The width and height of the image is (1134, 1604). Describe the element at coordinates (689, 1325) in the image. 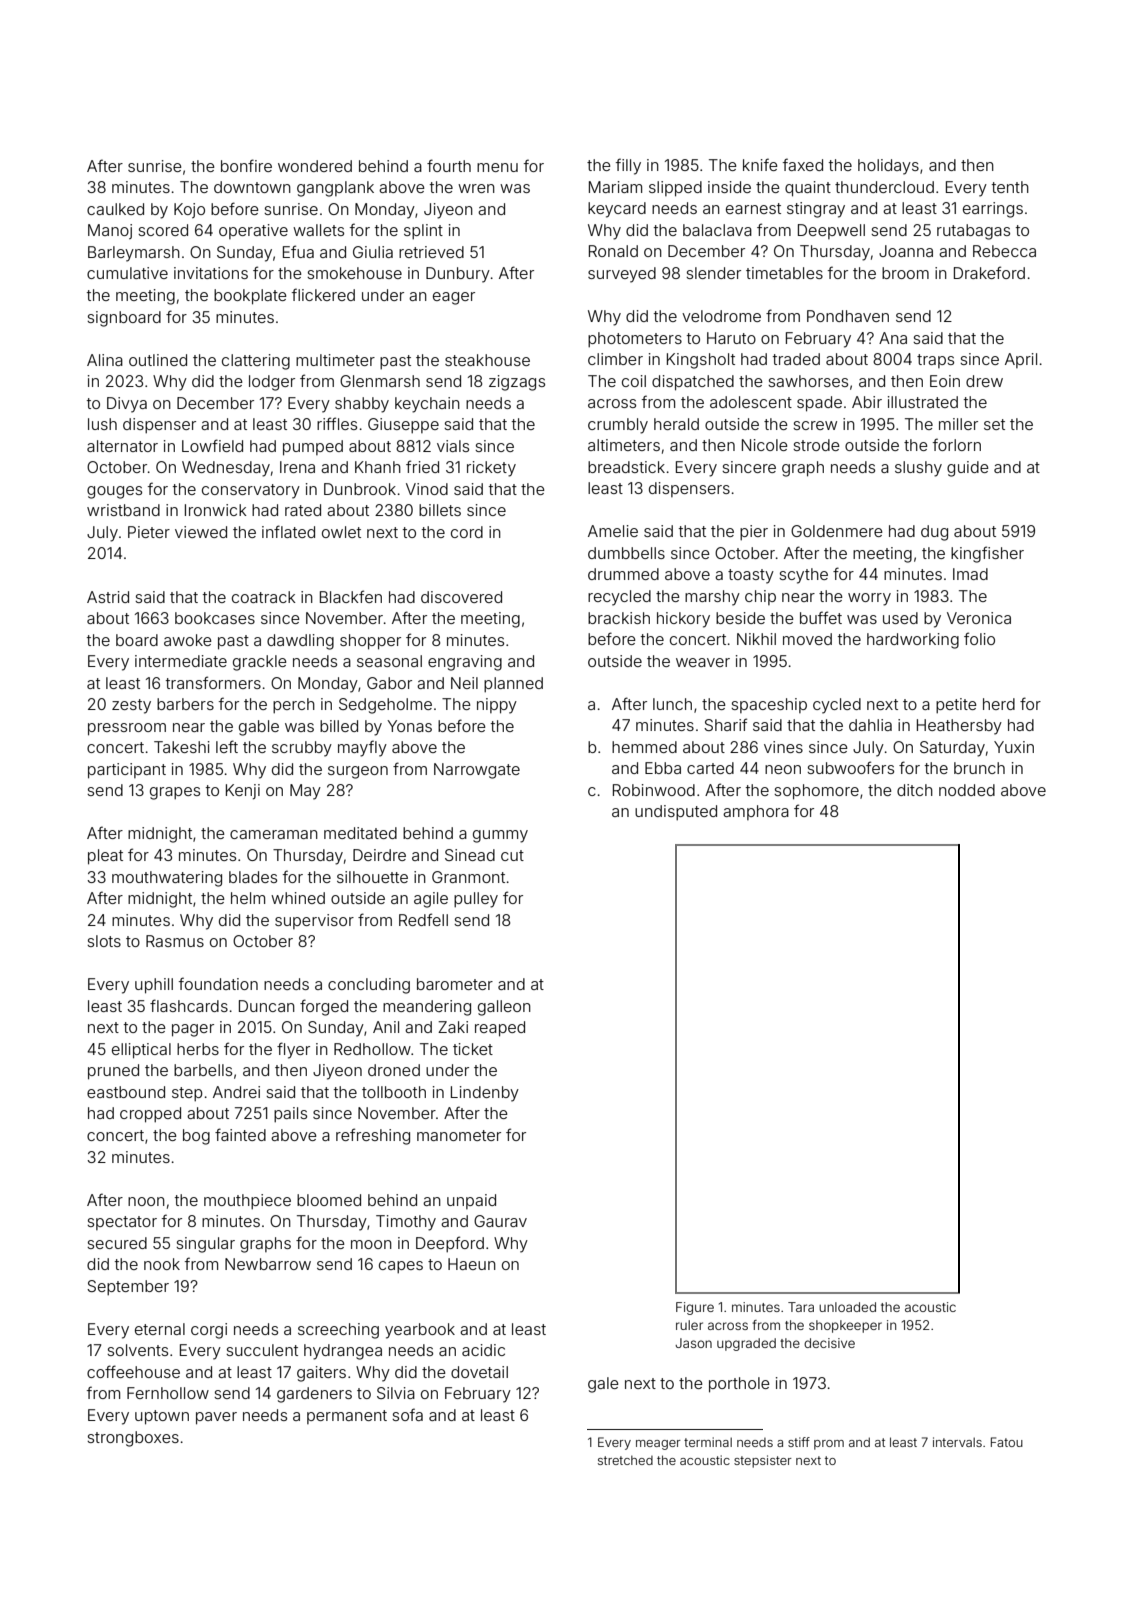

I see `ruler` at that location.
